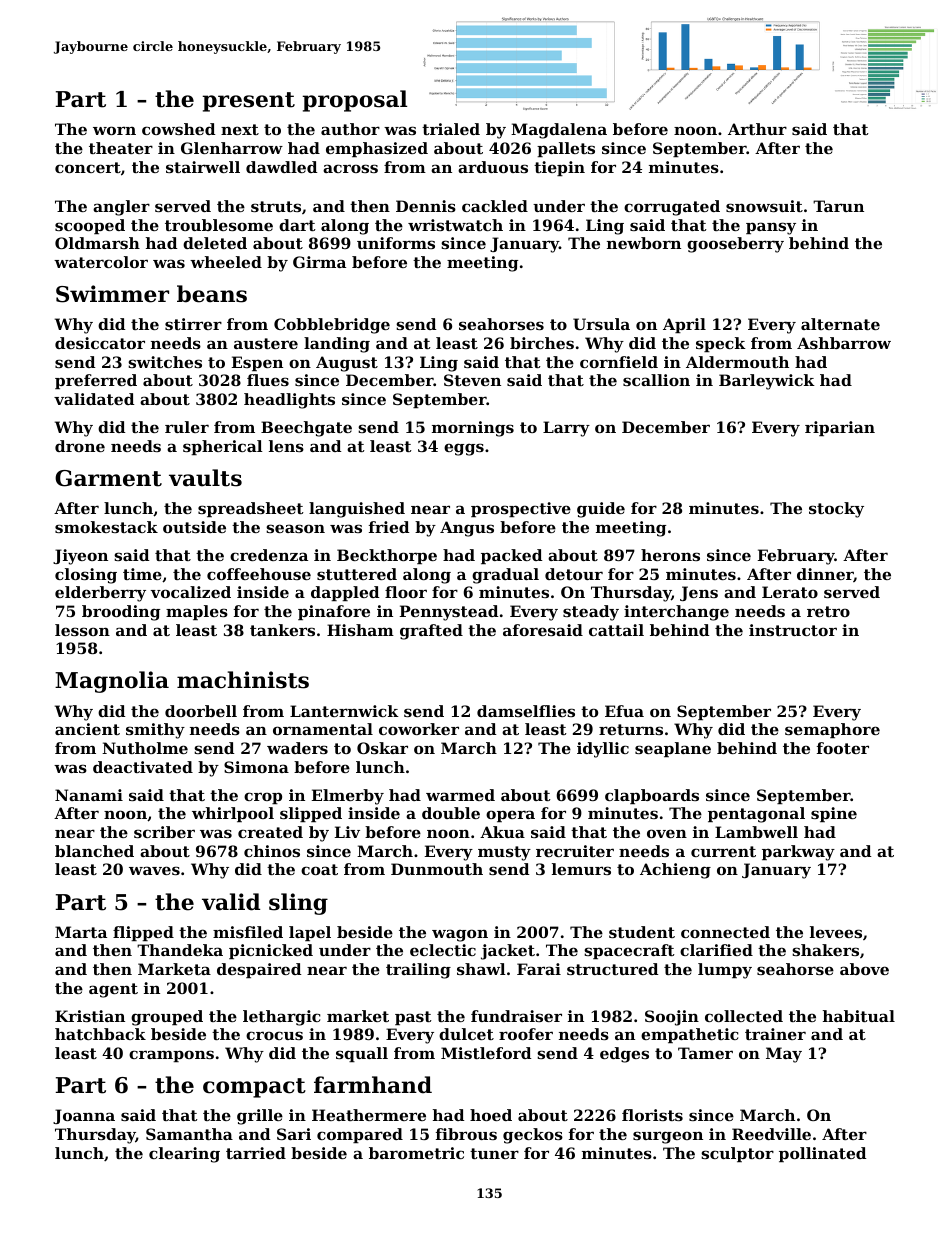 This screenshot has height=1233, width=952. What do you see at coordinates (226, 262) in the screenshot?
I see `wheeled` at bounding box center [226, 262].
